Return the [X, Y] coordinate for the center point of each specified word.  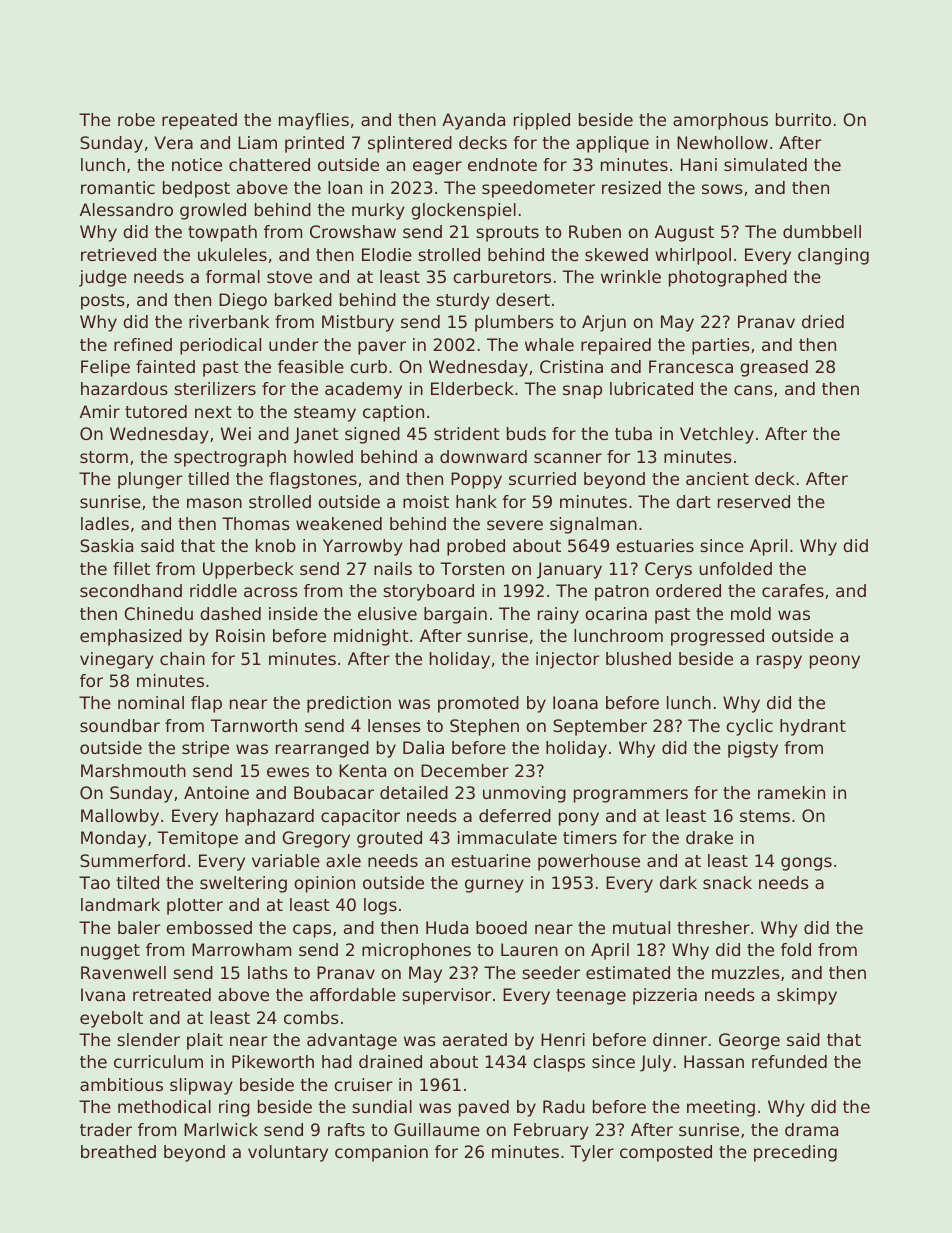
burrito [803, 119]
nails [393, 568]
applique [612, 144]
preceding [795, 1153]
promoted [478, 704]
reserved [754, 501]
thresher [713, 927]
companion [381, 1153]
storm [104, 457]
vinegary [117, 660]
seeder [551, 972]
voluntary [288, 1153]
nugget [110, 952]
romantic [118, 187]
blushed [638, 658]
